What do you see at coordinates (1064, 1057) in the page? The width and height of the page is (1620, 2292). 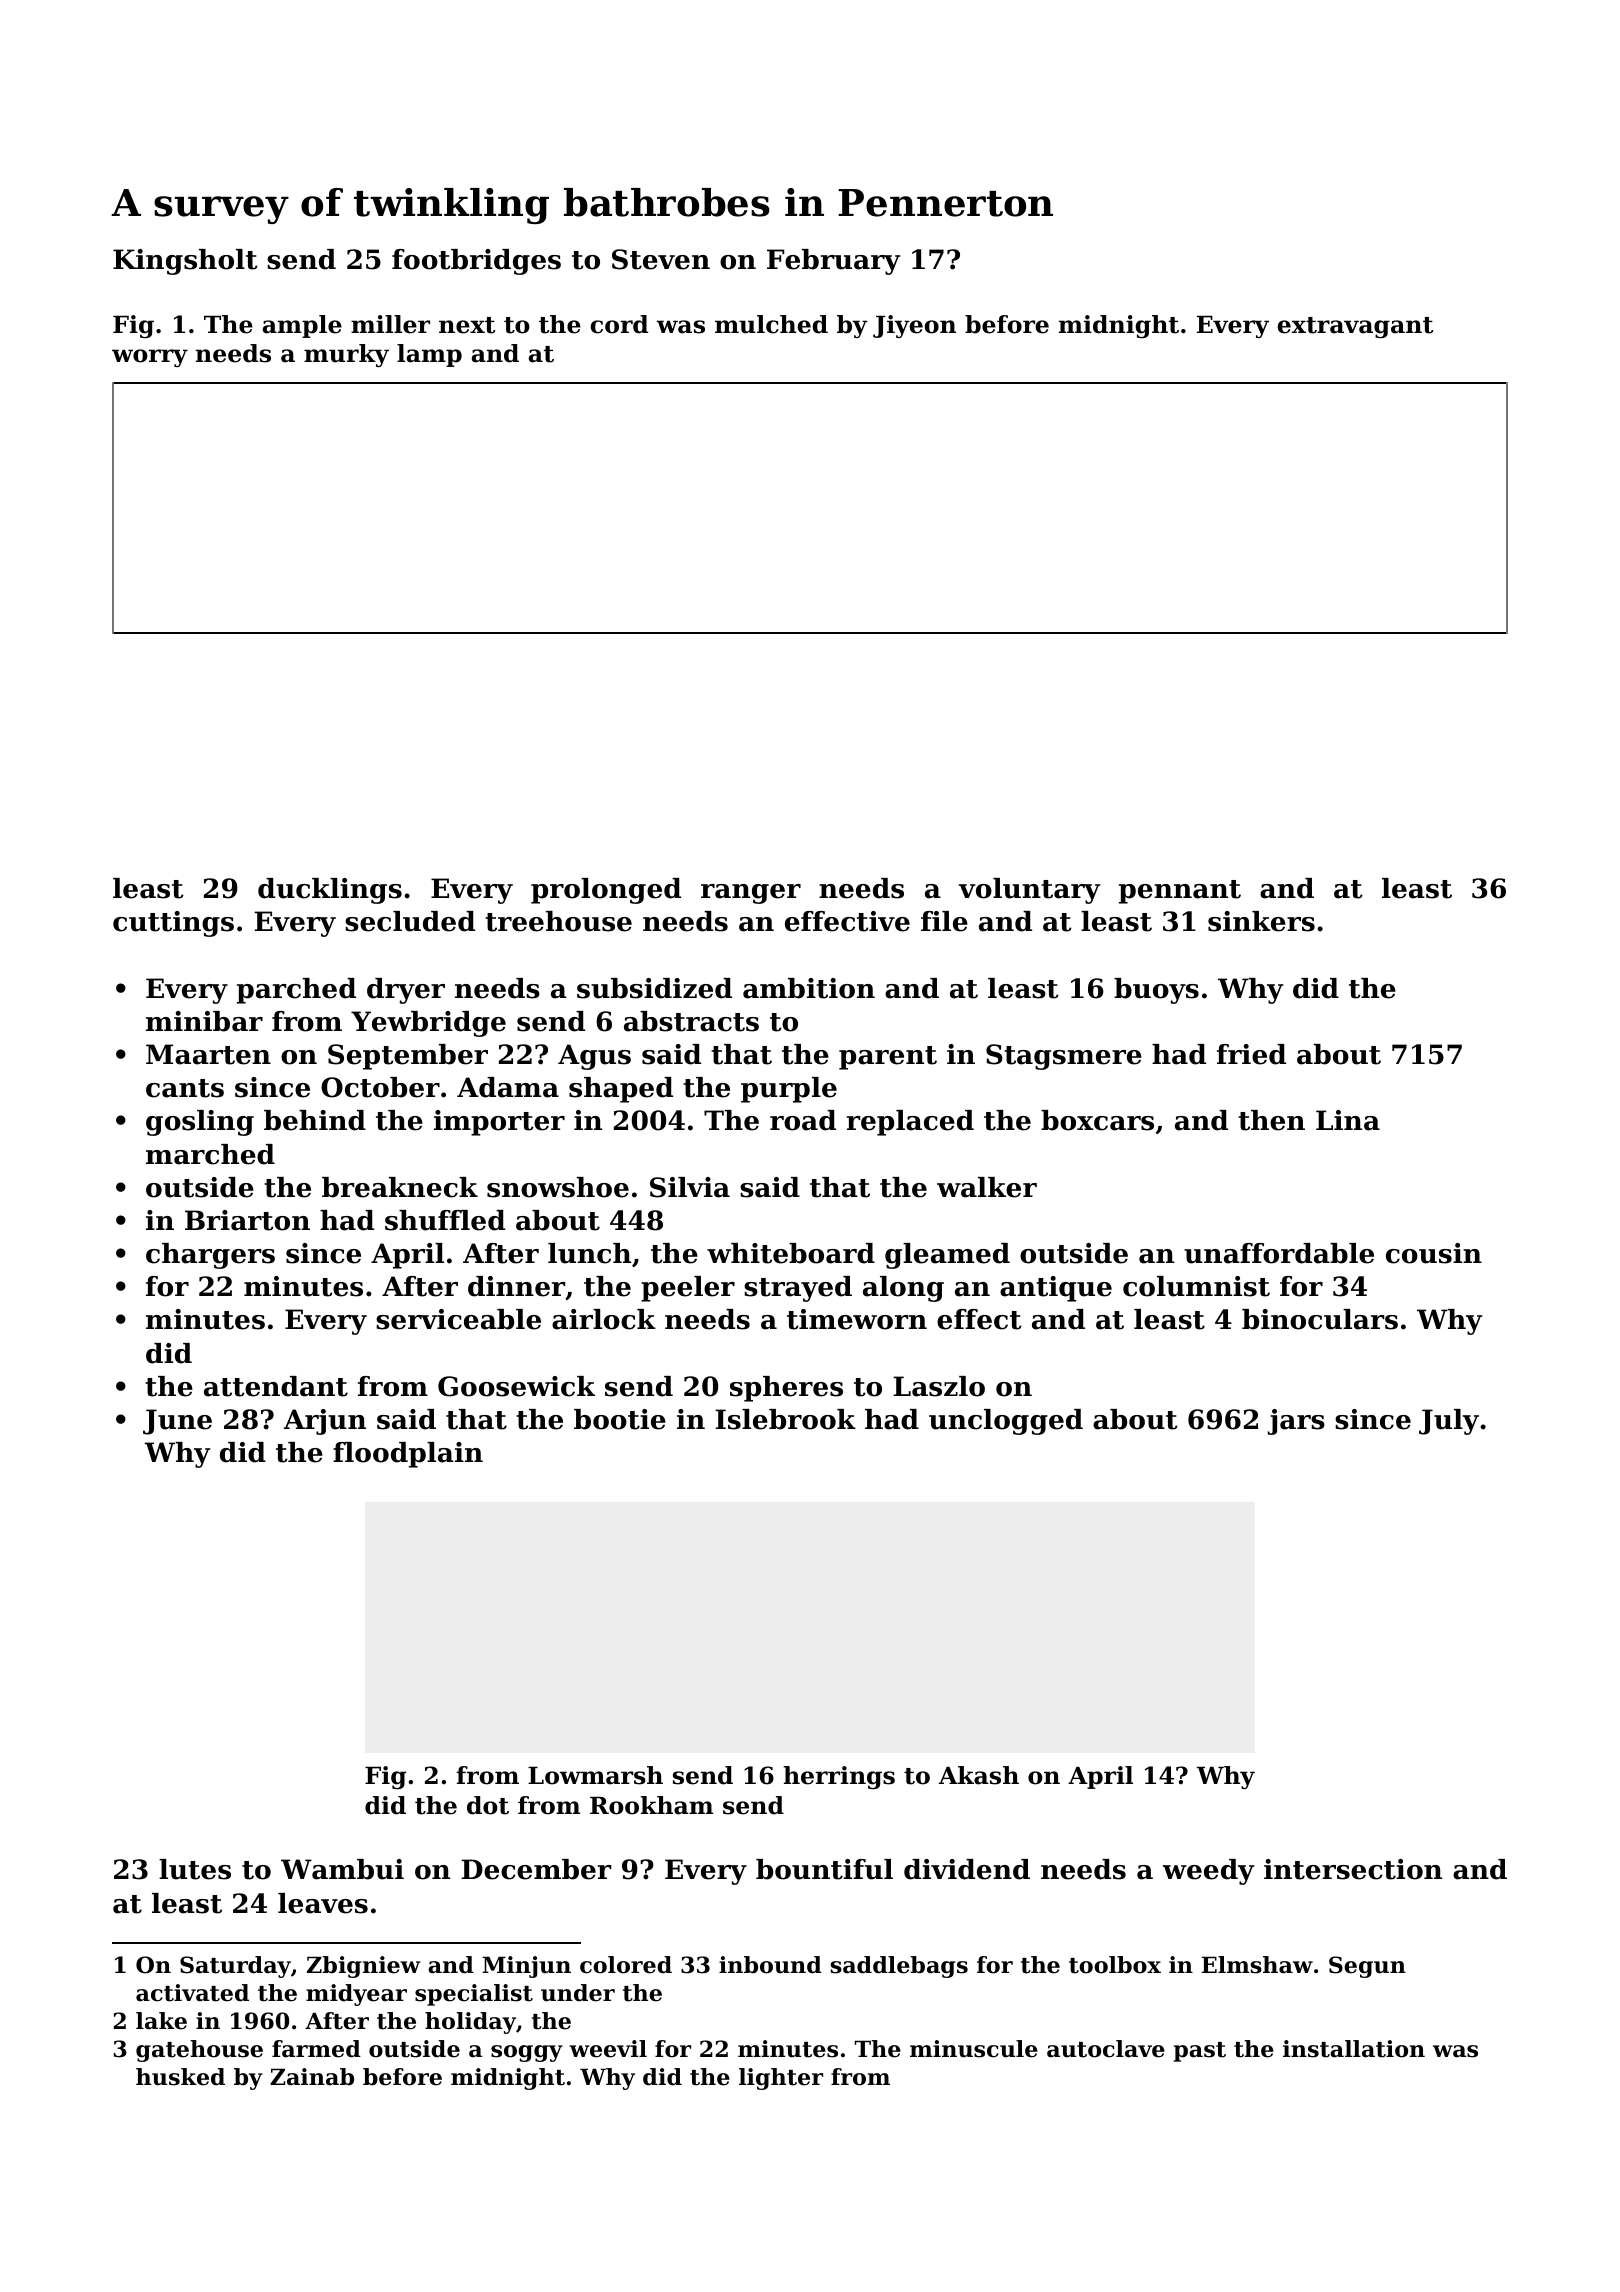 I see `Stagsmere` at bounding box center [1064, 1057].
